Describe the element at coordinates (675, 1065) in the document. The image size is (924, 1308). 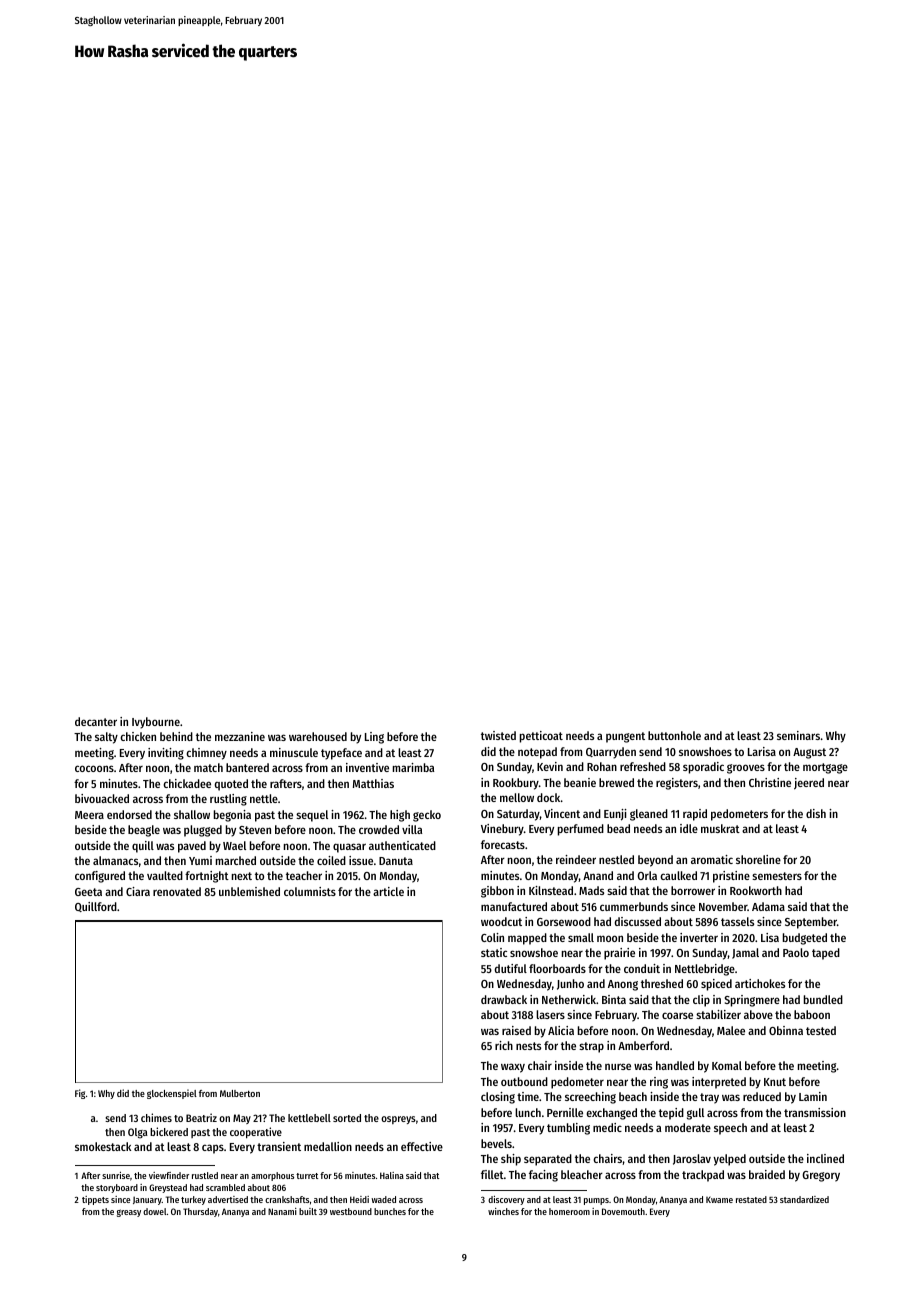
I see `handled` at that location.
